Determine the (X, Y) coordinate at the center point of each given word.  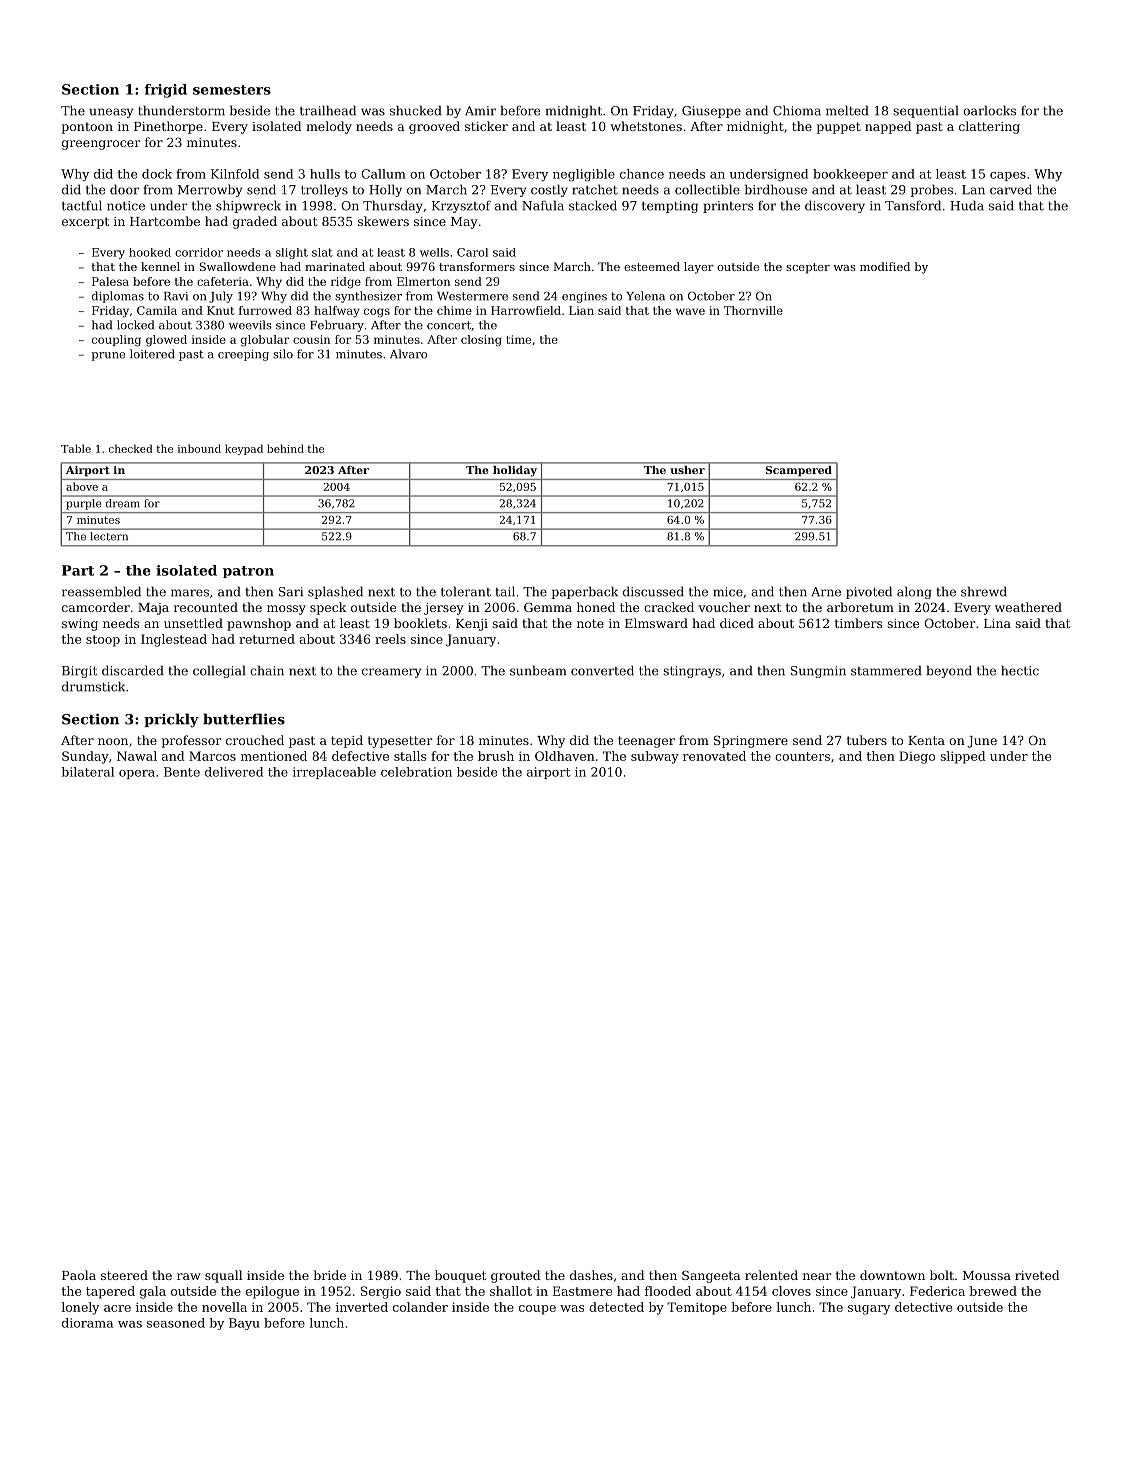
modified (885, 266)
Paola (79, 1275)
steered (124, 1275)
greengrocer (101, 145)
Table (76, 448)
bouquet (460, 1276)
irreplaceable (334, 773)
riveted (1037, 1275)
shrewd (984, 591)
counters (802, 756)
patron (248, 572)
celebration (416, 772)
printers (728, 207)
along (914, 592)
